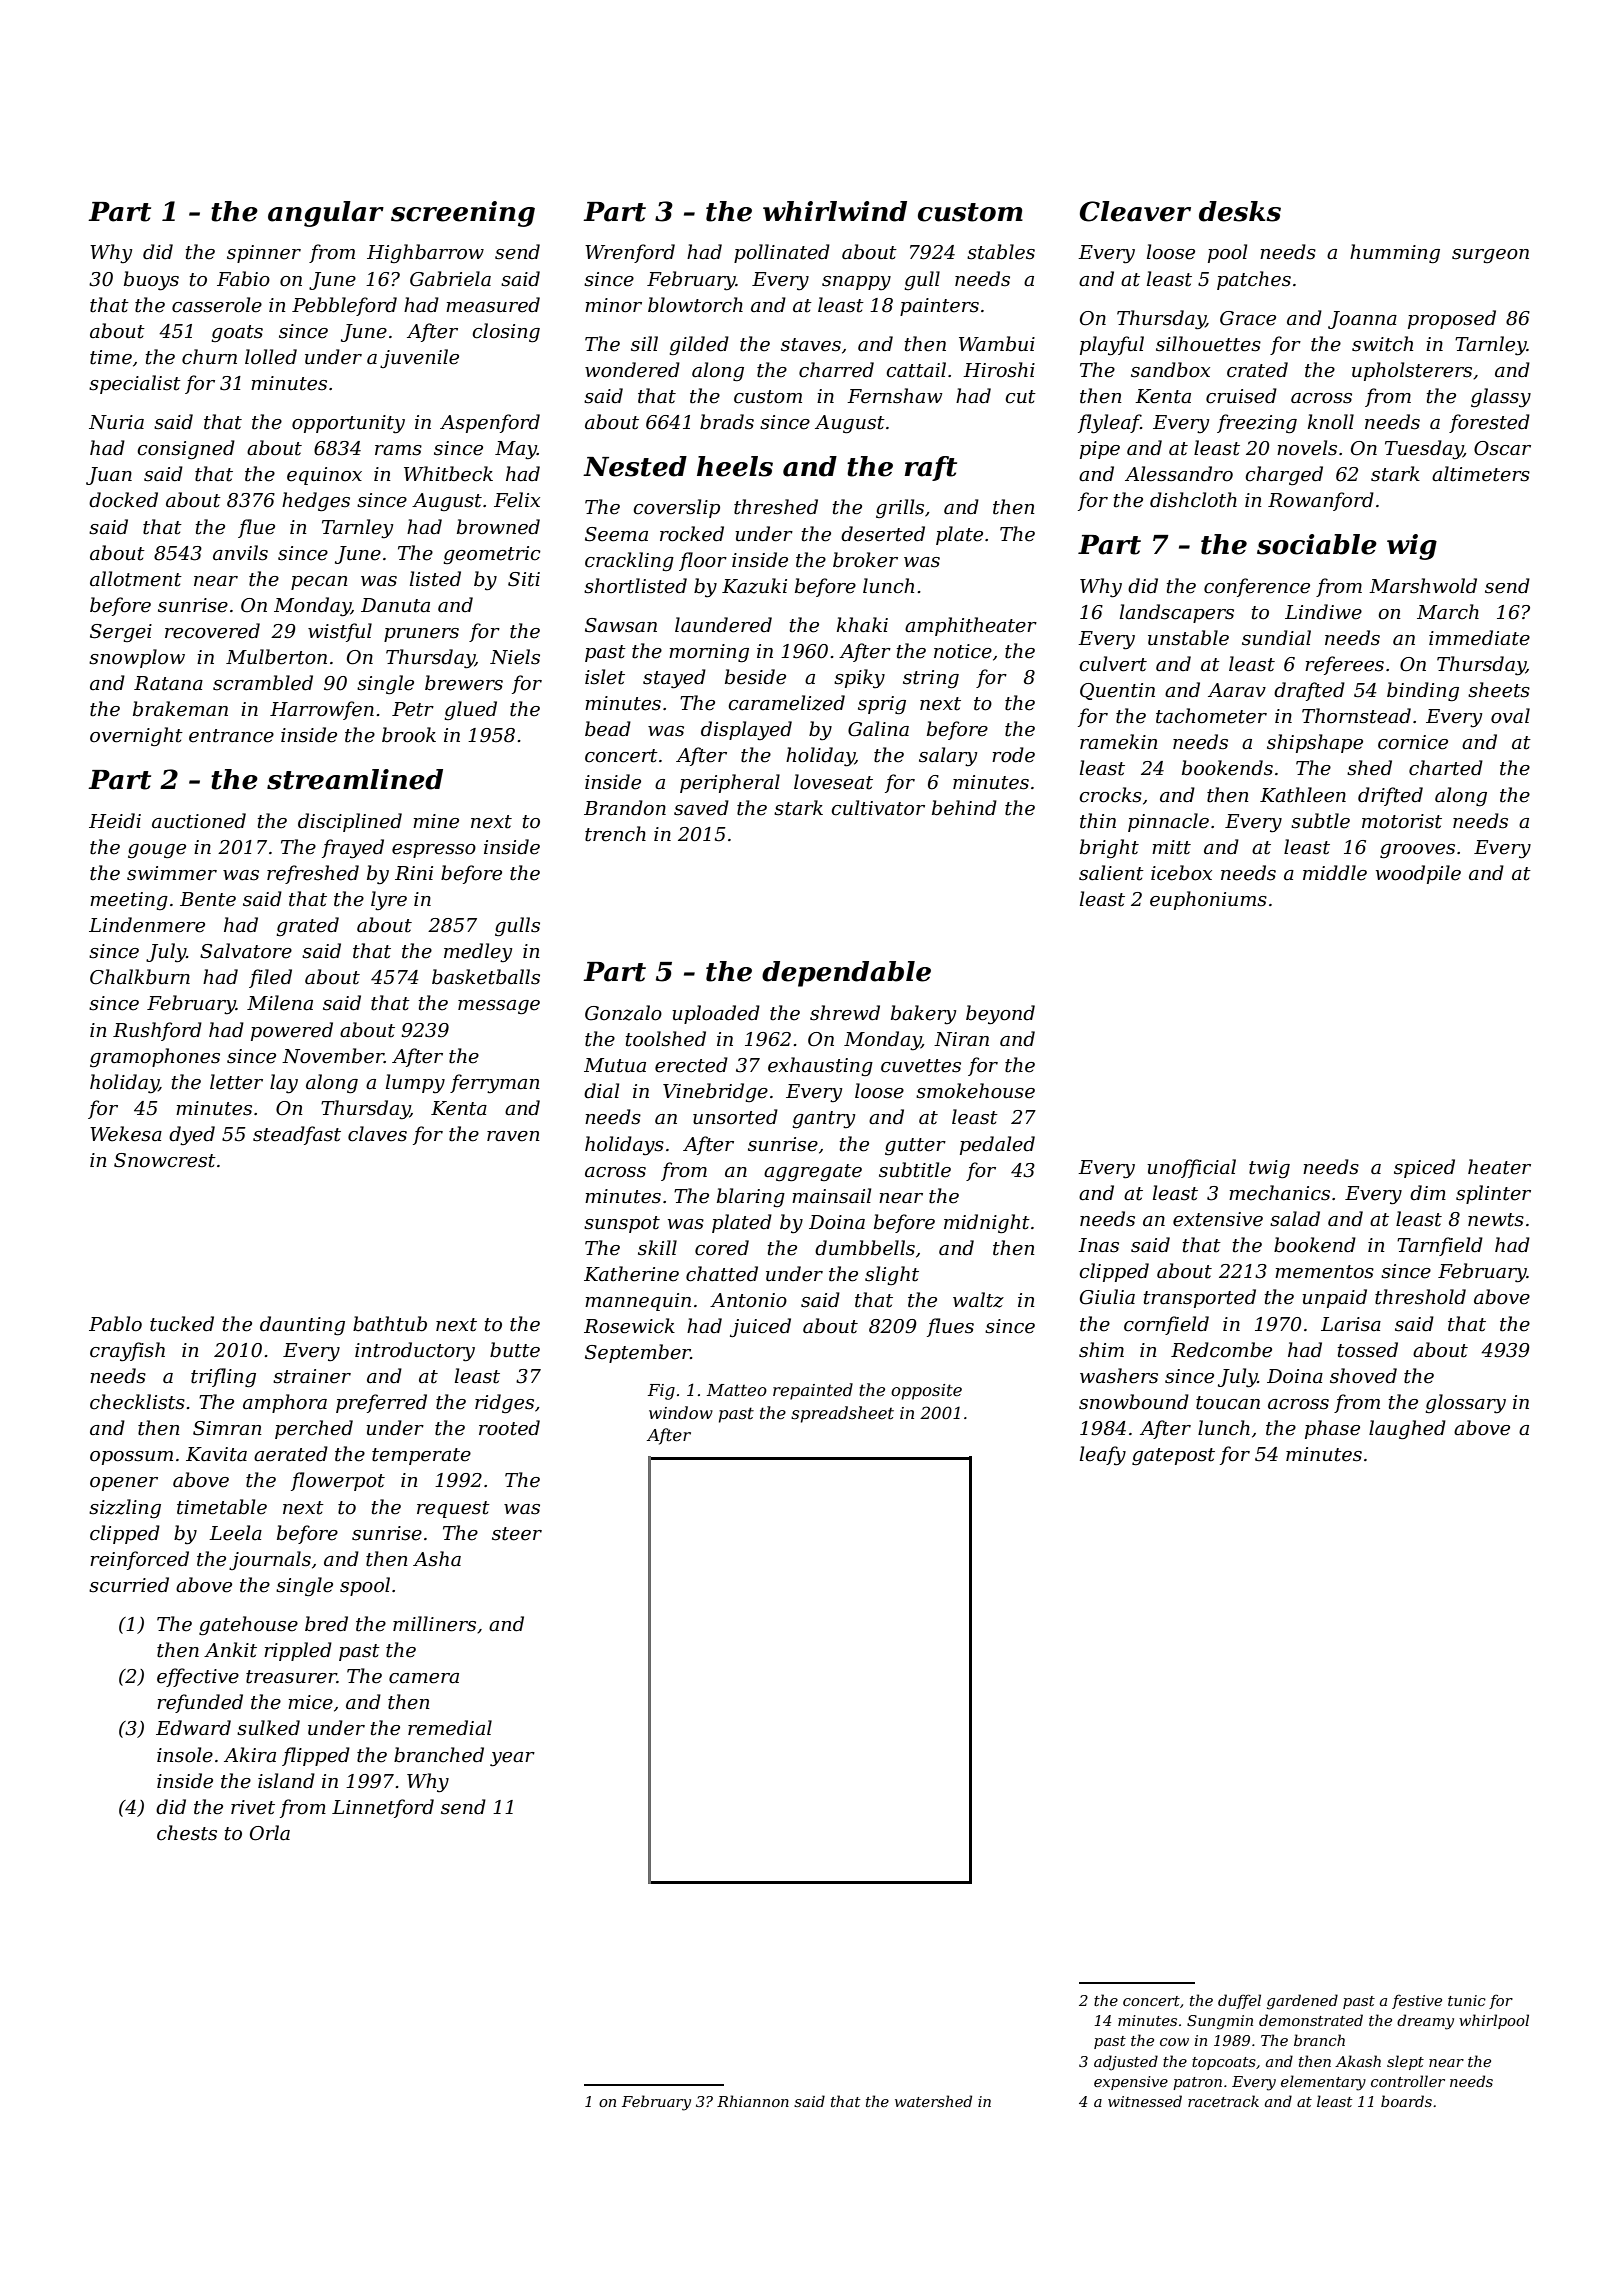 The image size is (1620, 2292). What do you see at coordinates (923, 1014) in the screenshot?
I see `bakery` at bounding box center [923, 1014].
